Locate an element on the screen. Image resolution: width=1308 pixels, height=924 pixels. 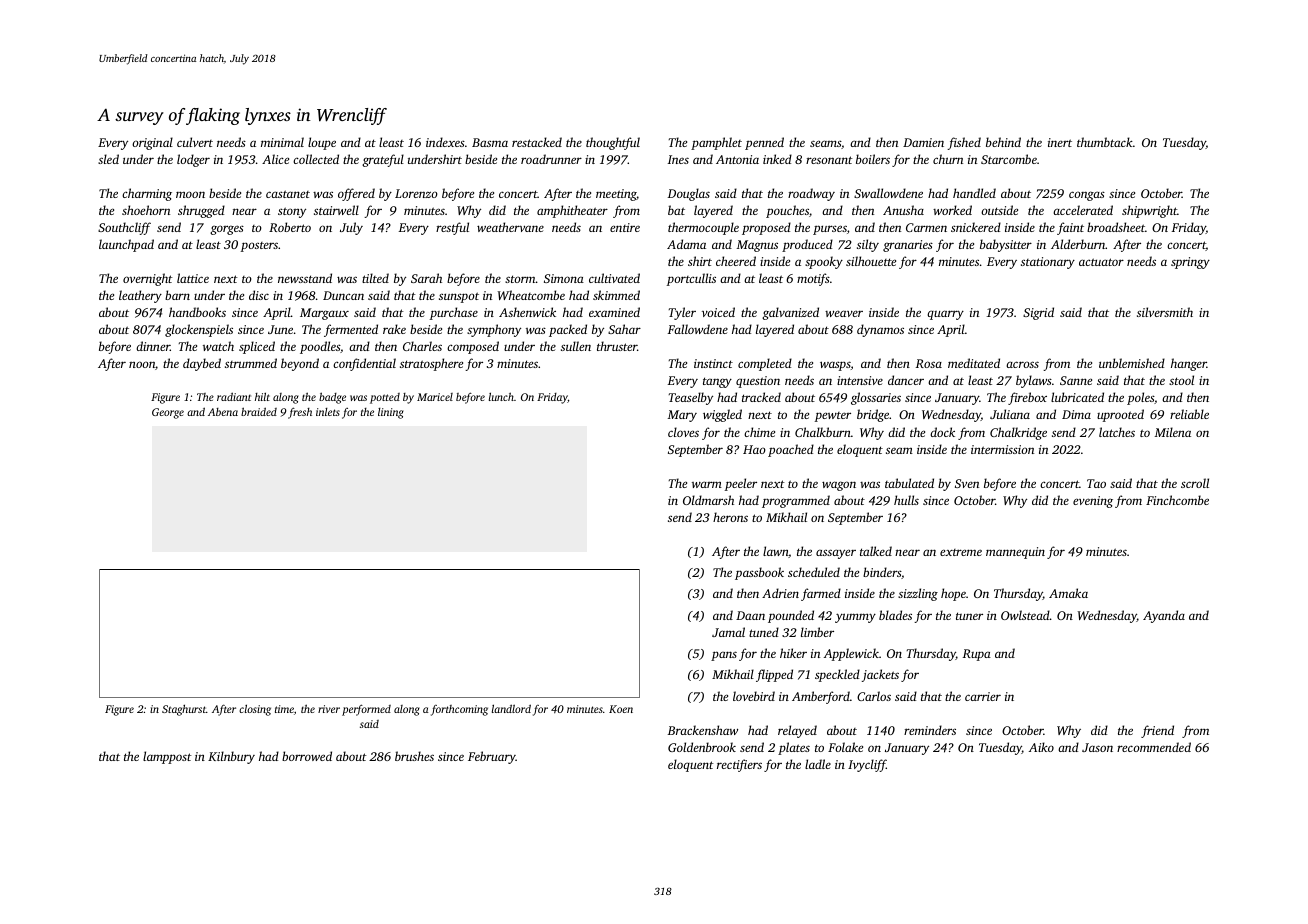
pans is located at coordinates (724, 656).
